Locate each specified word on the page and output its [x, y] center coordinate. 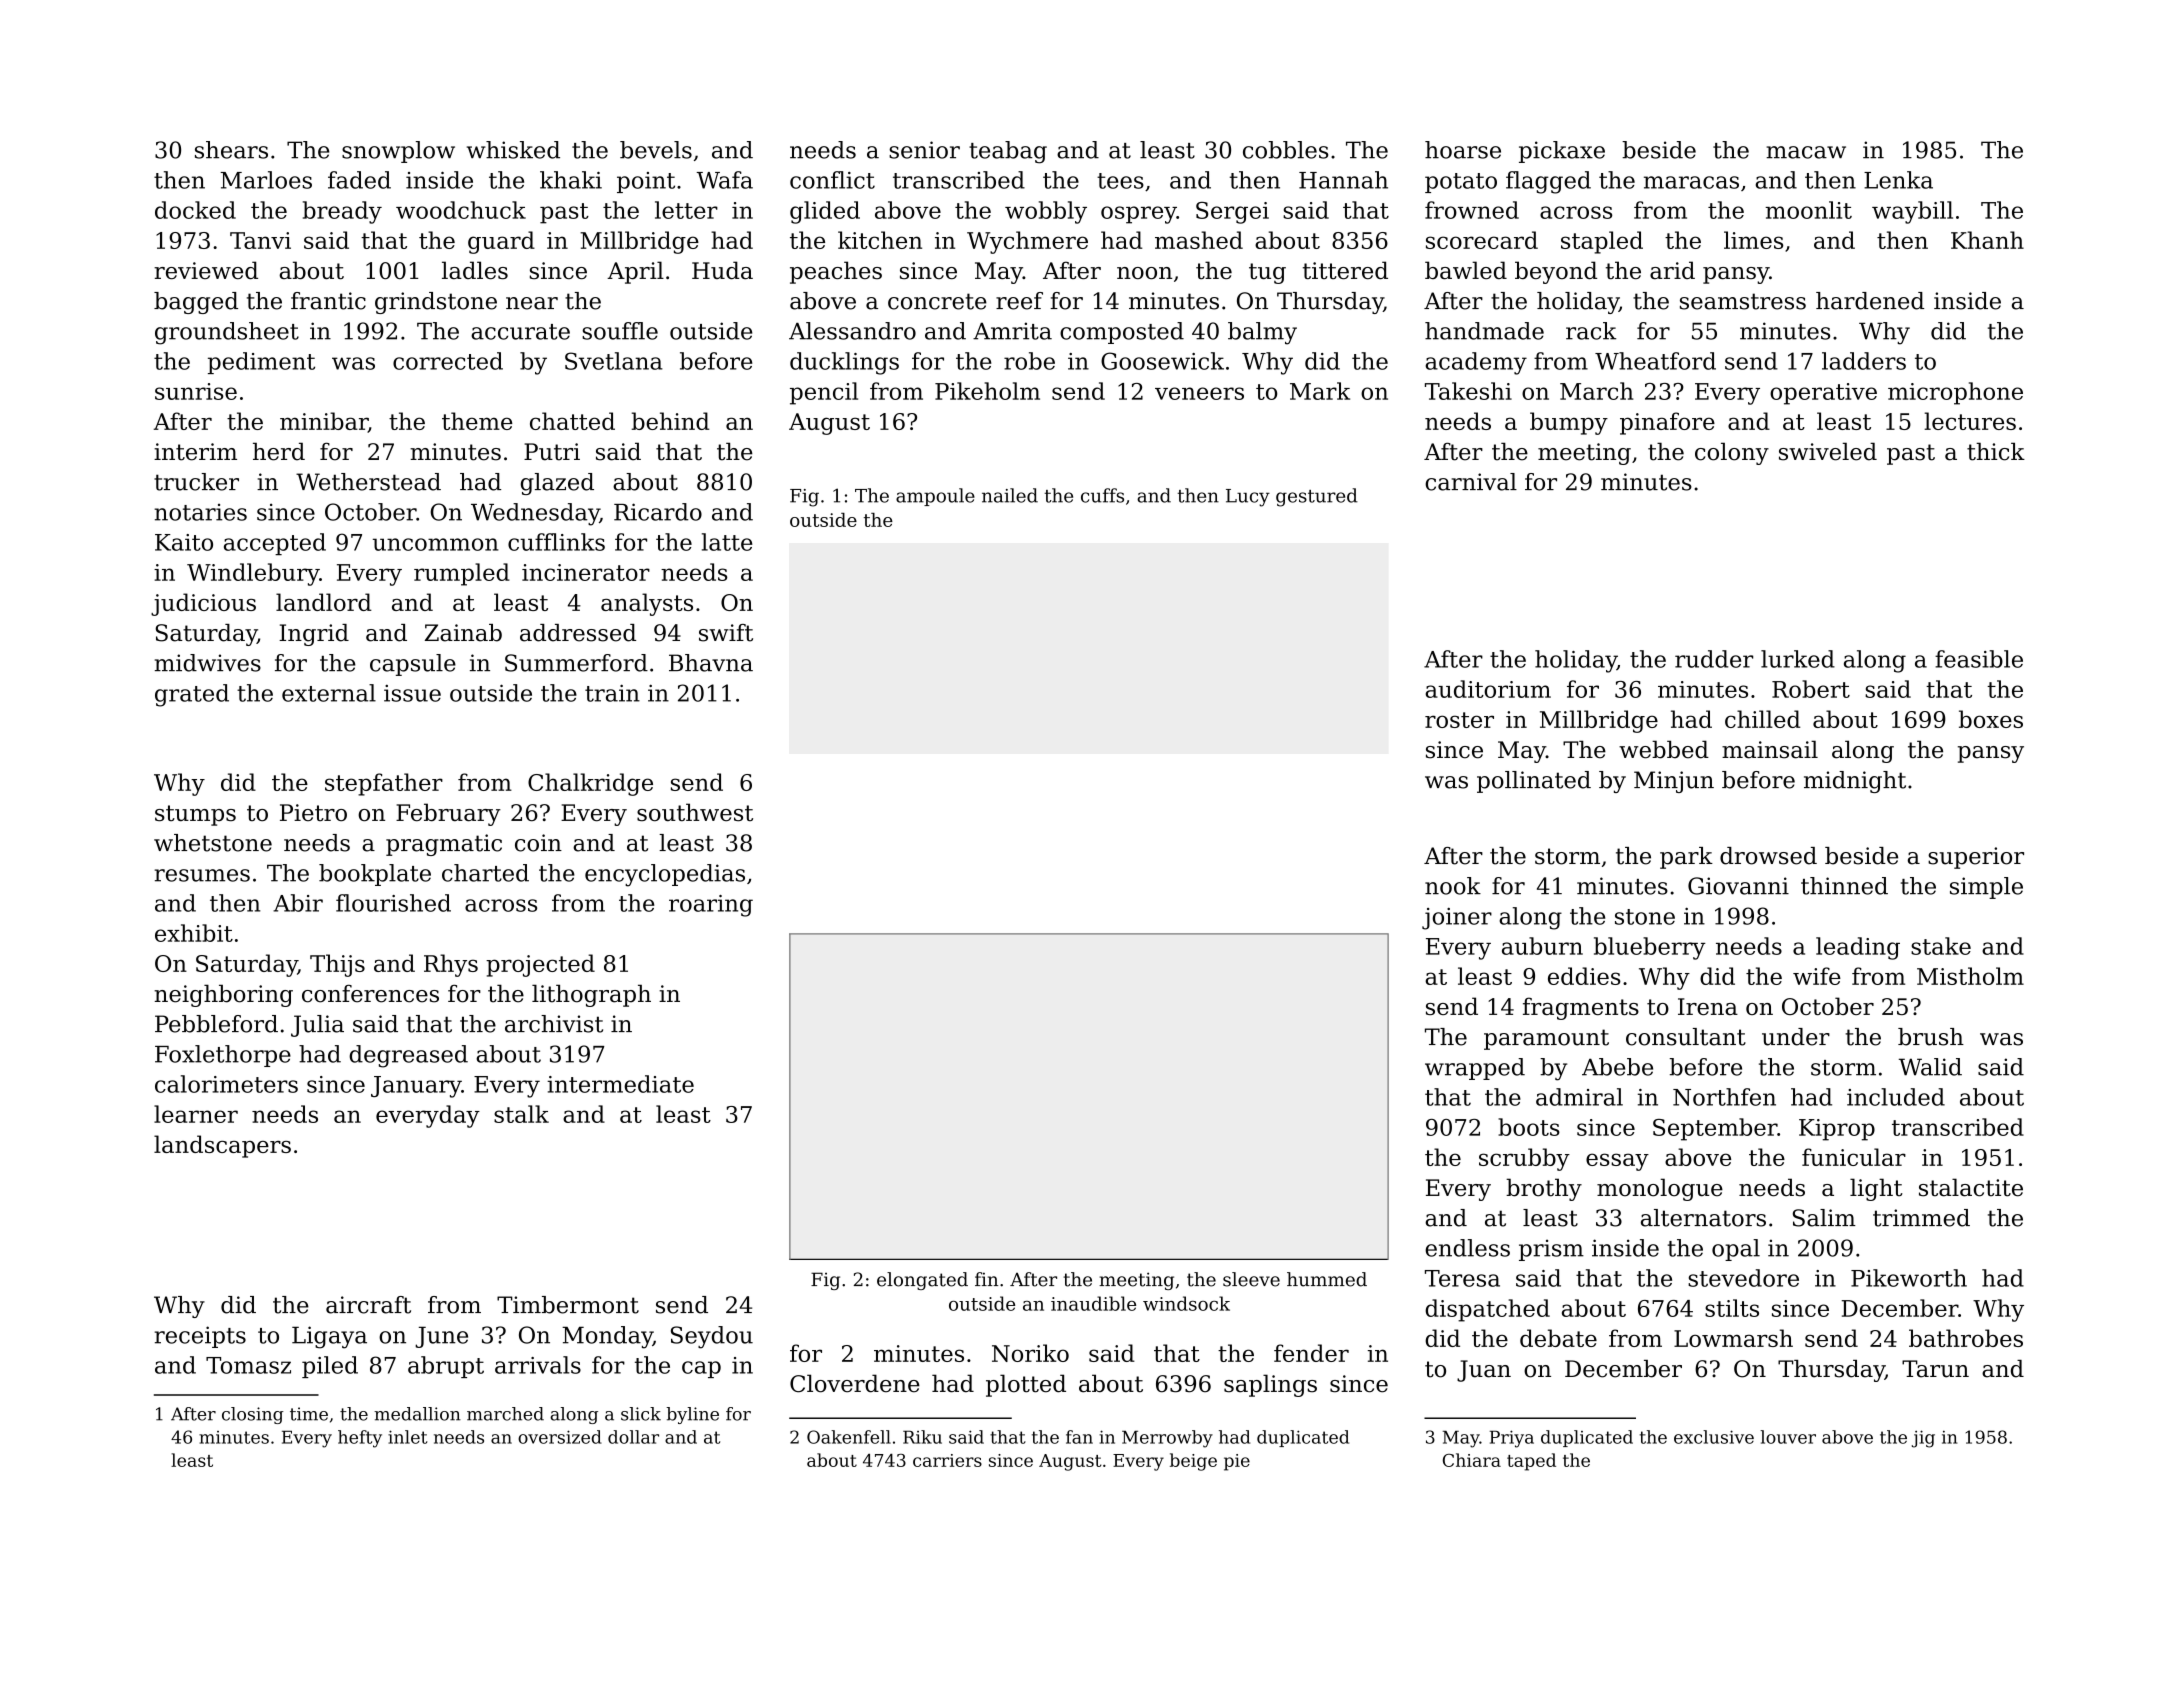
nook [1453, 886]
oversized [560, 1437]
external [329, 693]
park [1686, 858]
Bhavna [711, 663]
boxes [1991, 719]
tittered [1345, 270]
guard [501, 242]
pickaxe [1562, 152]
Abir [298, 903]
